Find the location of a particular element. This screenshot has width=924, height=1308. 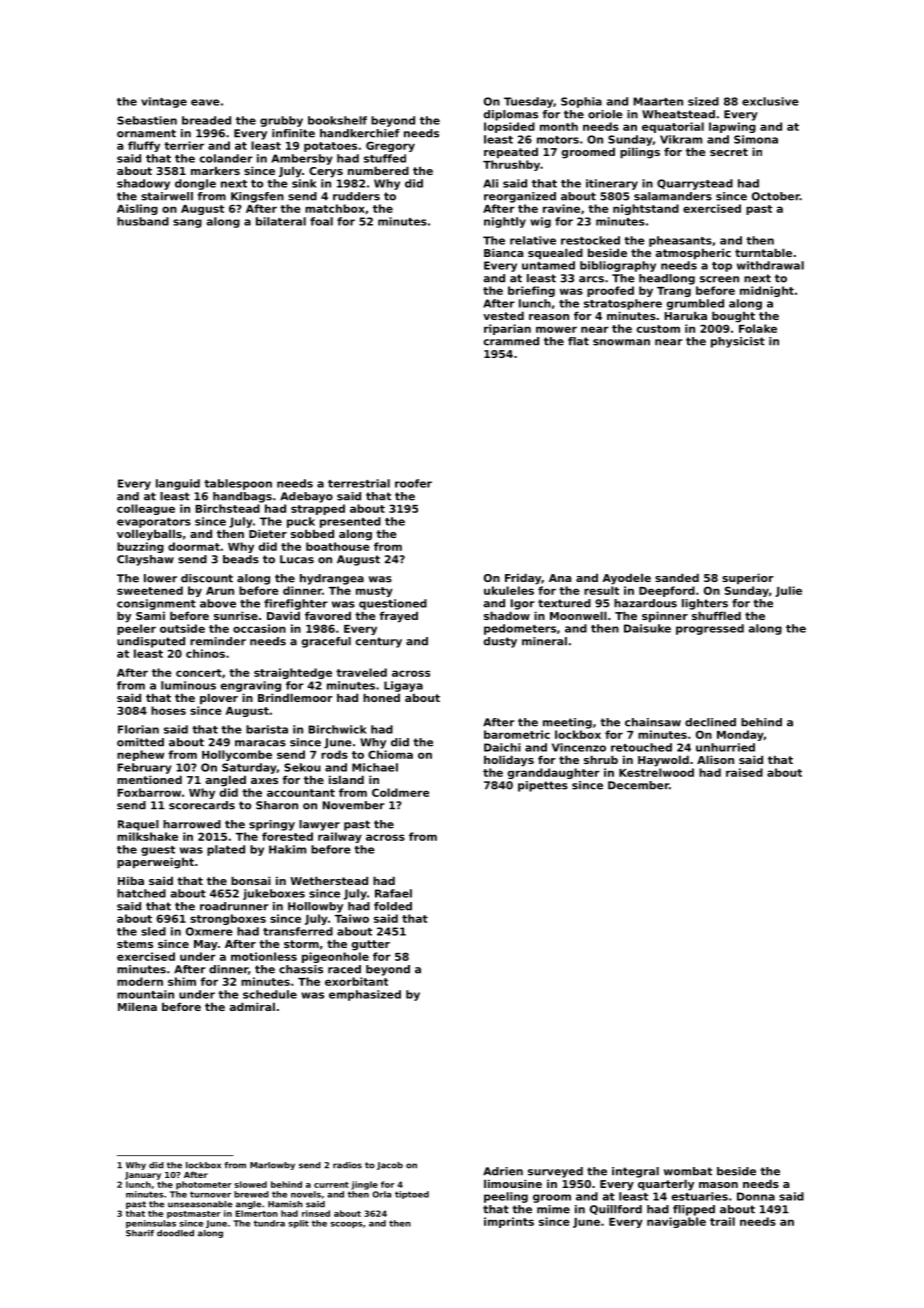

doodled is located at coordinates (175, 1233).
